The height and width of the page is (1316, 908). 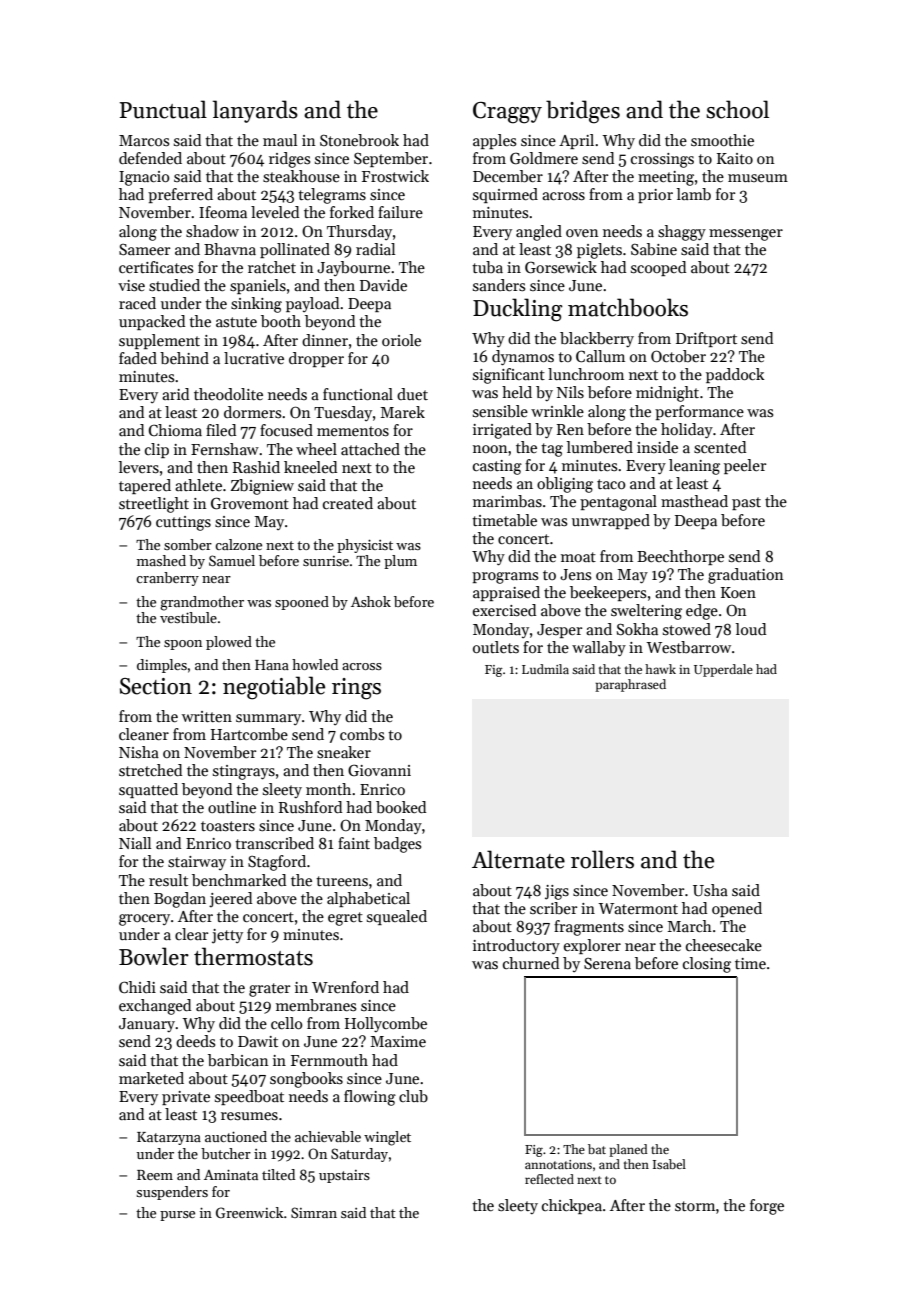 I want to click on maul, so click(x=280, y=140).
